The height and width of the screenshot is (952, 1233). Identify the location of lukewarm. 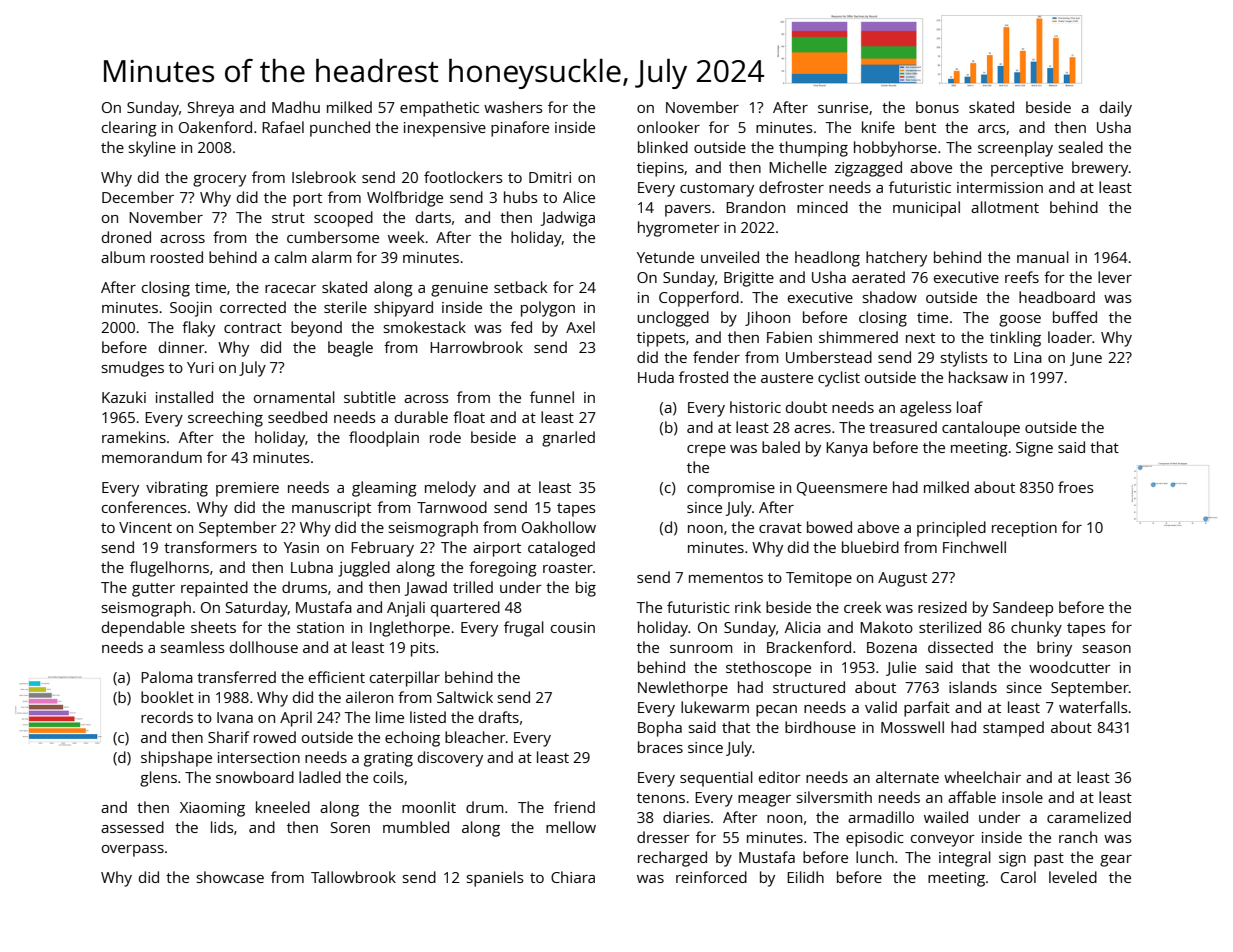
(715, 707).
